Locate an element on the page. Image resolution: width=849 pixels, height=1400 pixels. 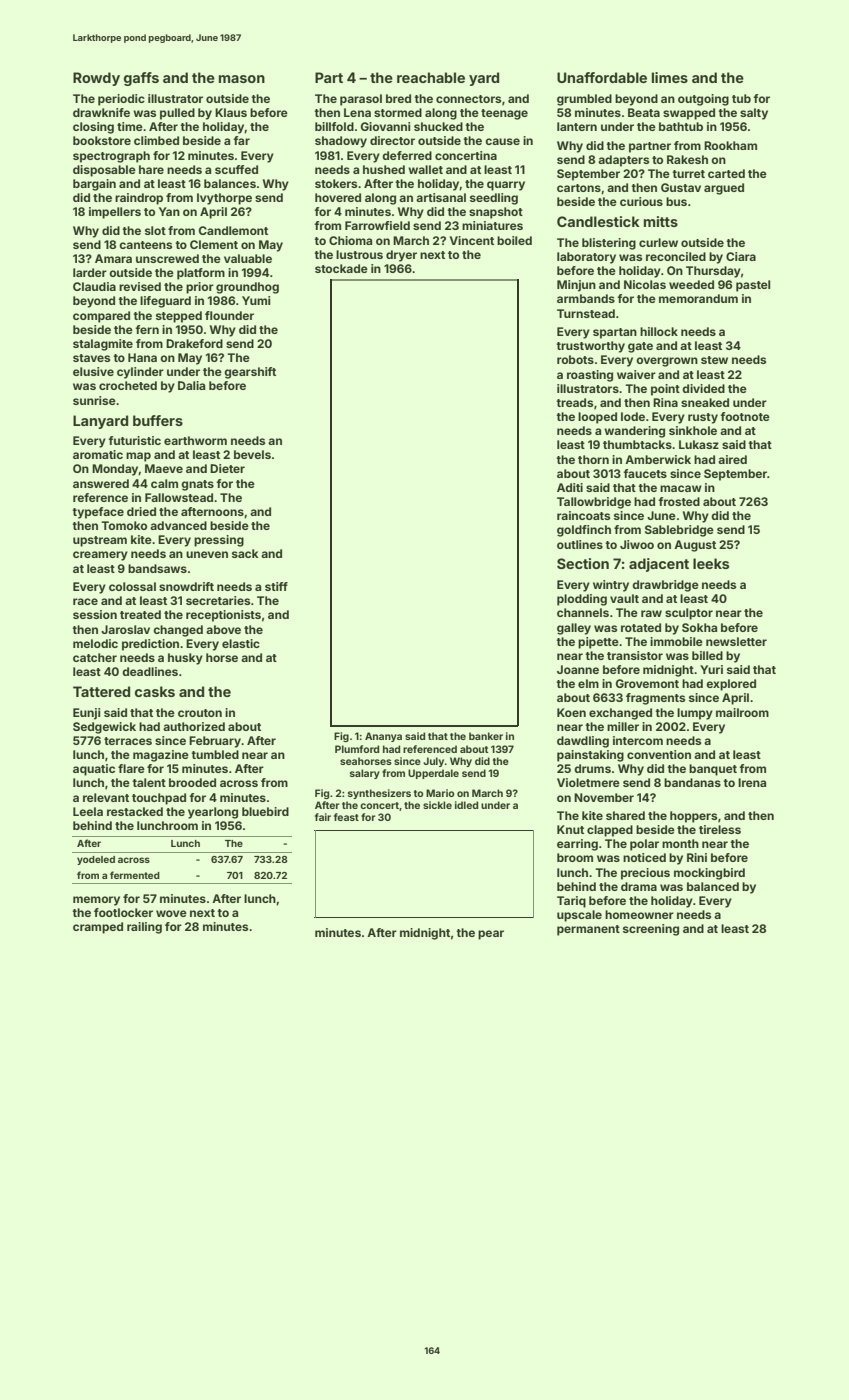
elastic is located at coordinates (241, 643).
